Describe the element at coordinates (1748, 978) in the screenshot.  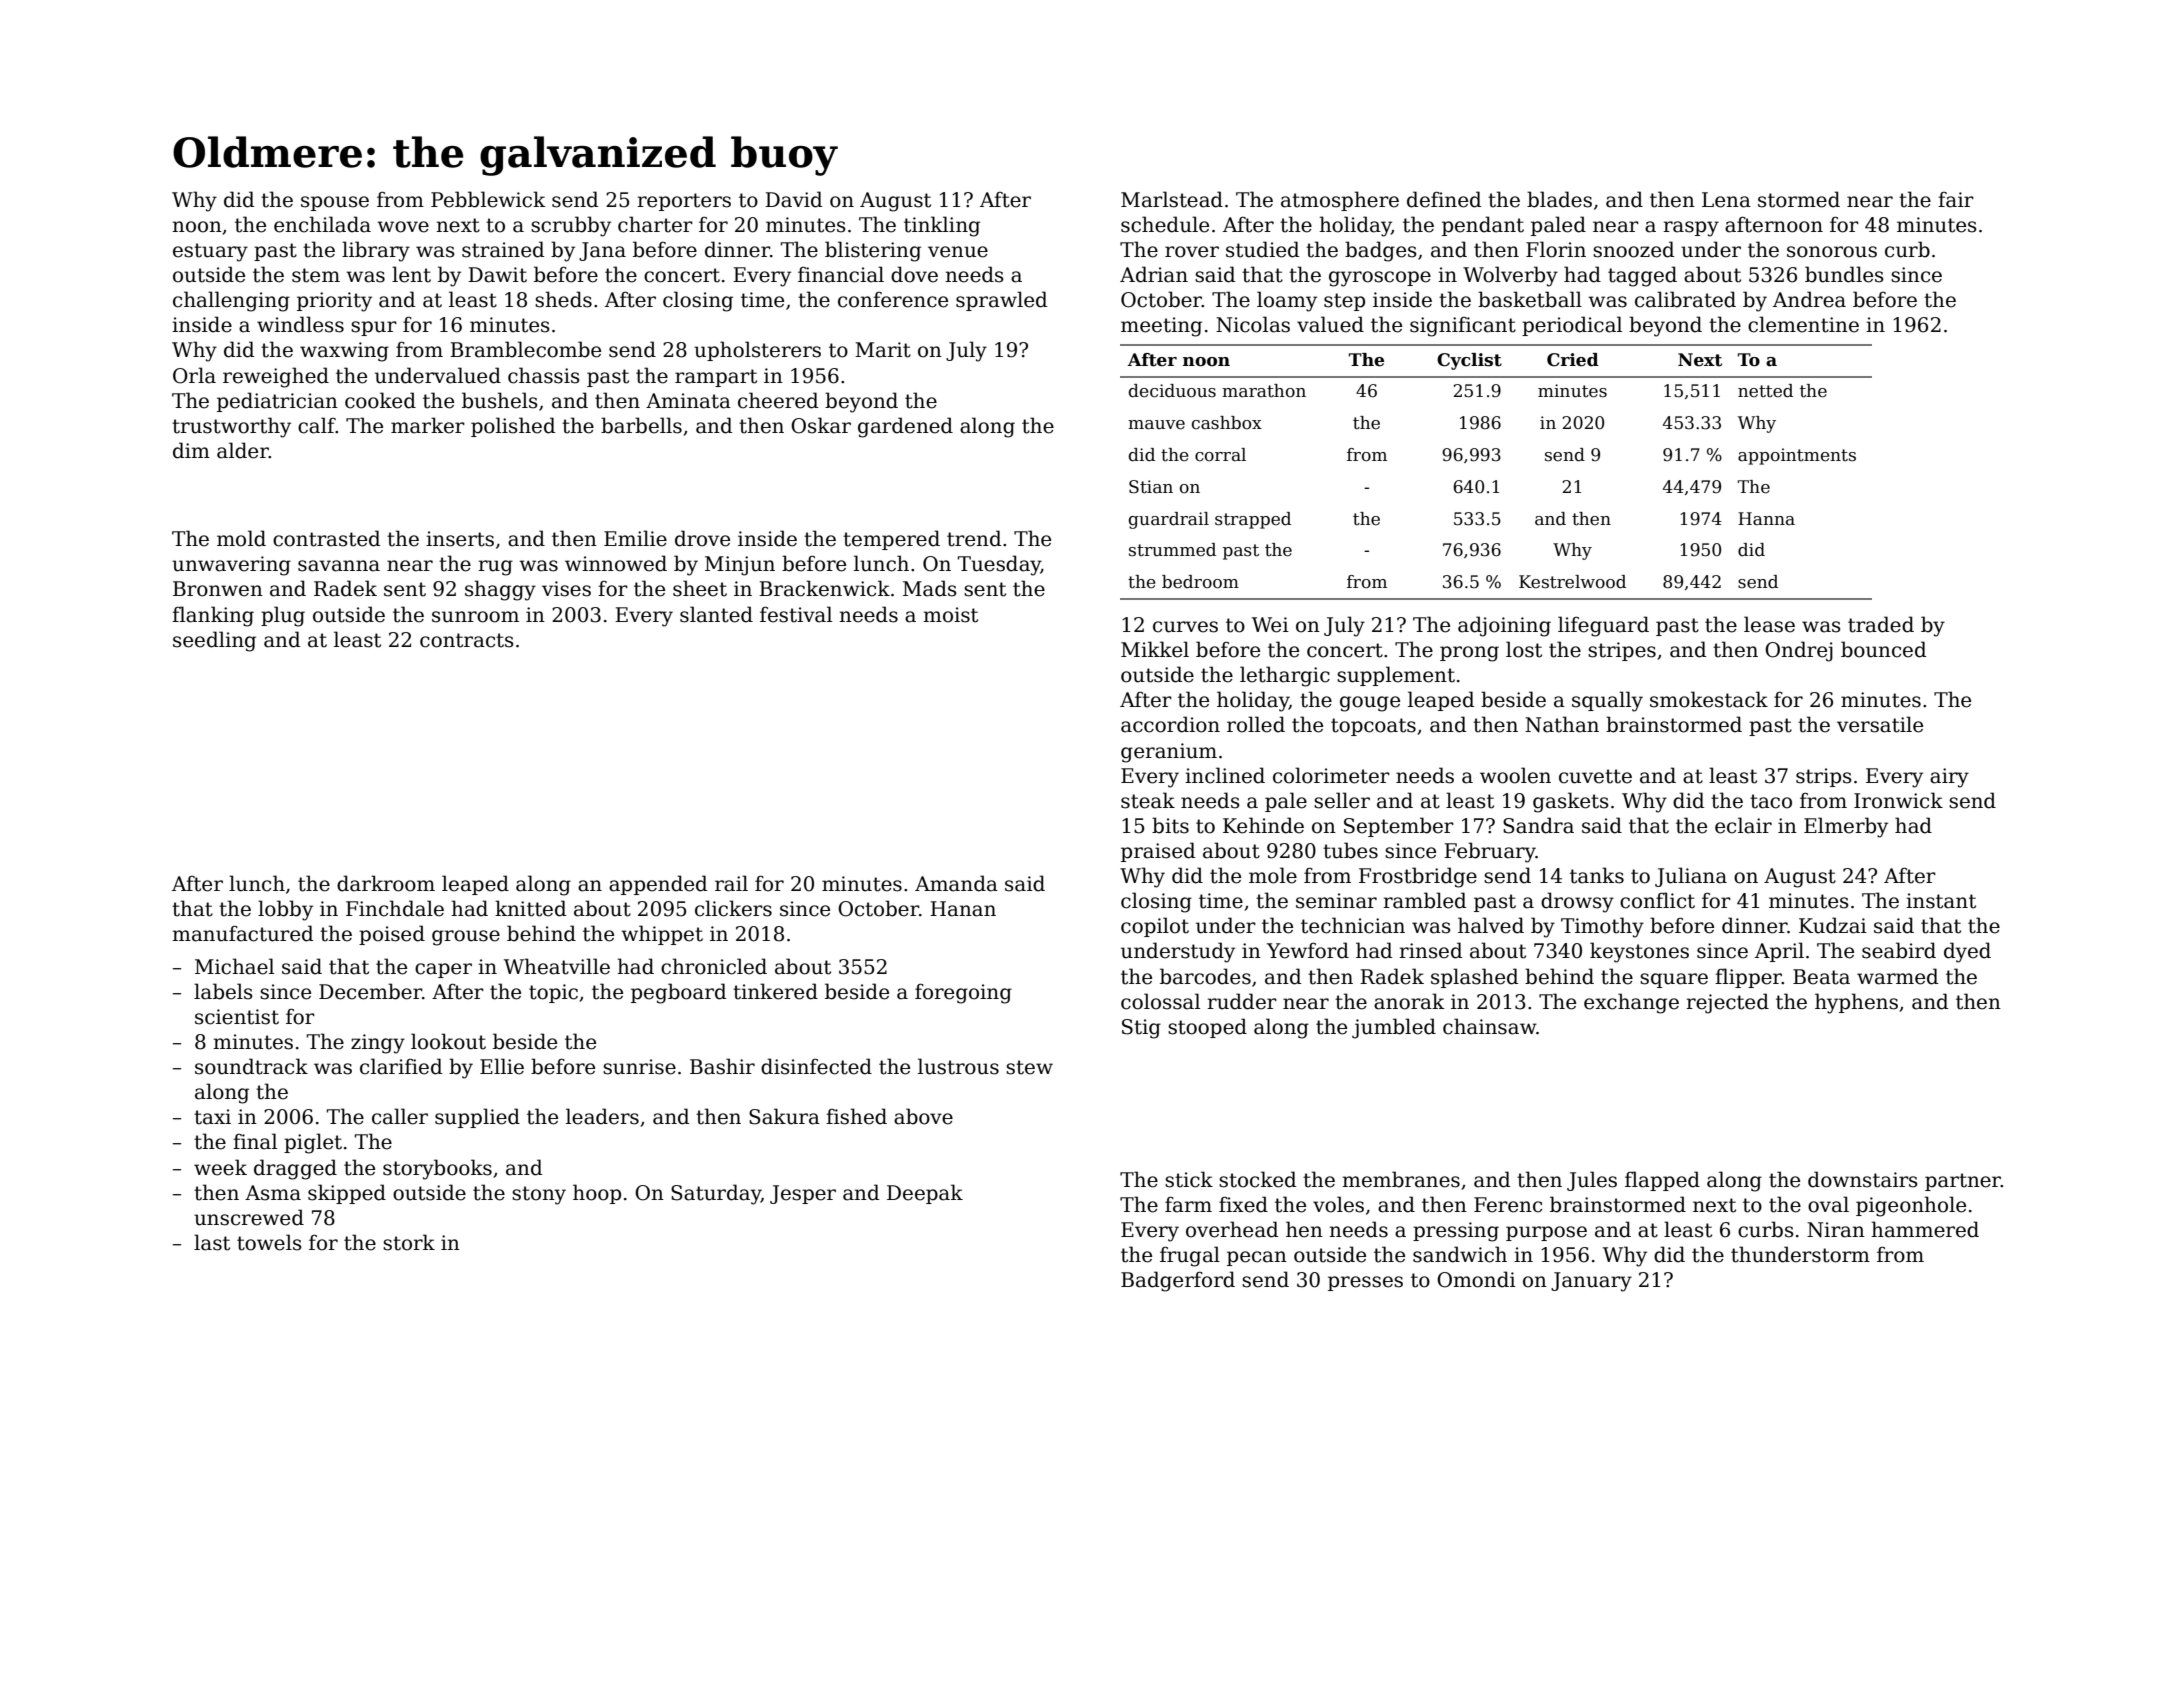
I see `flipper` at that location.
